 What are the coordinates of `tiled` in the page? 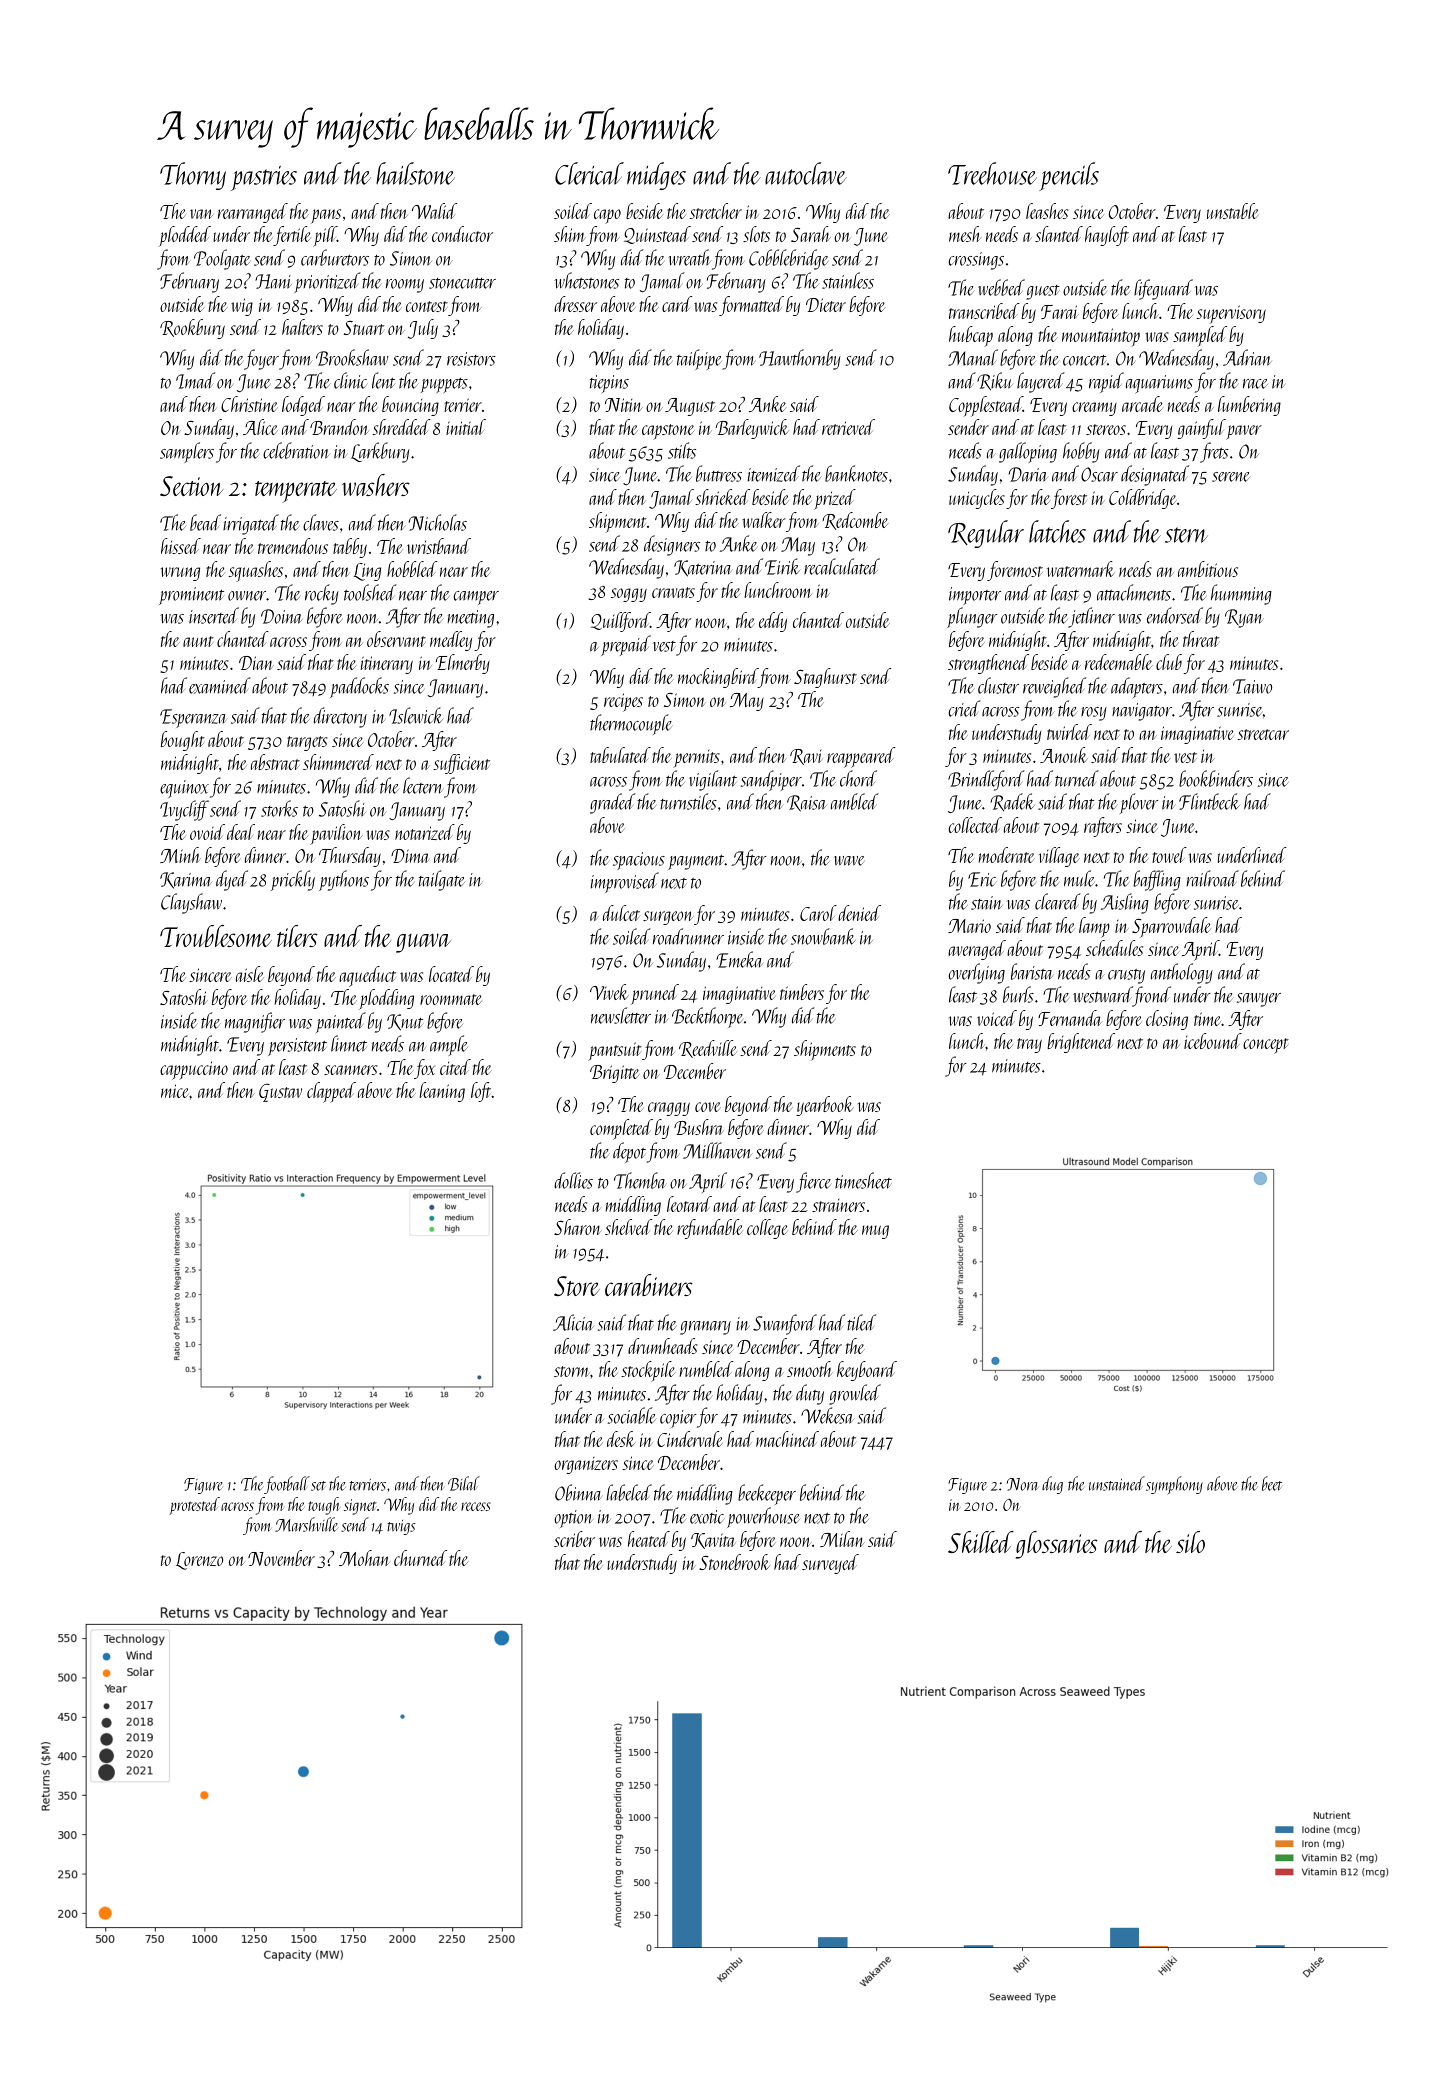 It's located at (861, 1322).
